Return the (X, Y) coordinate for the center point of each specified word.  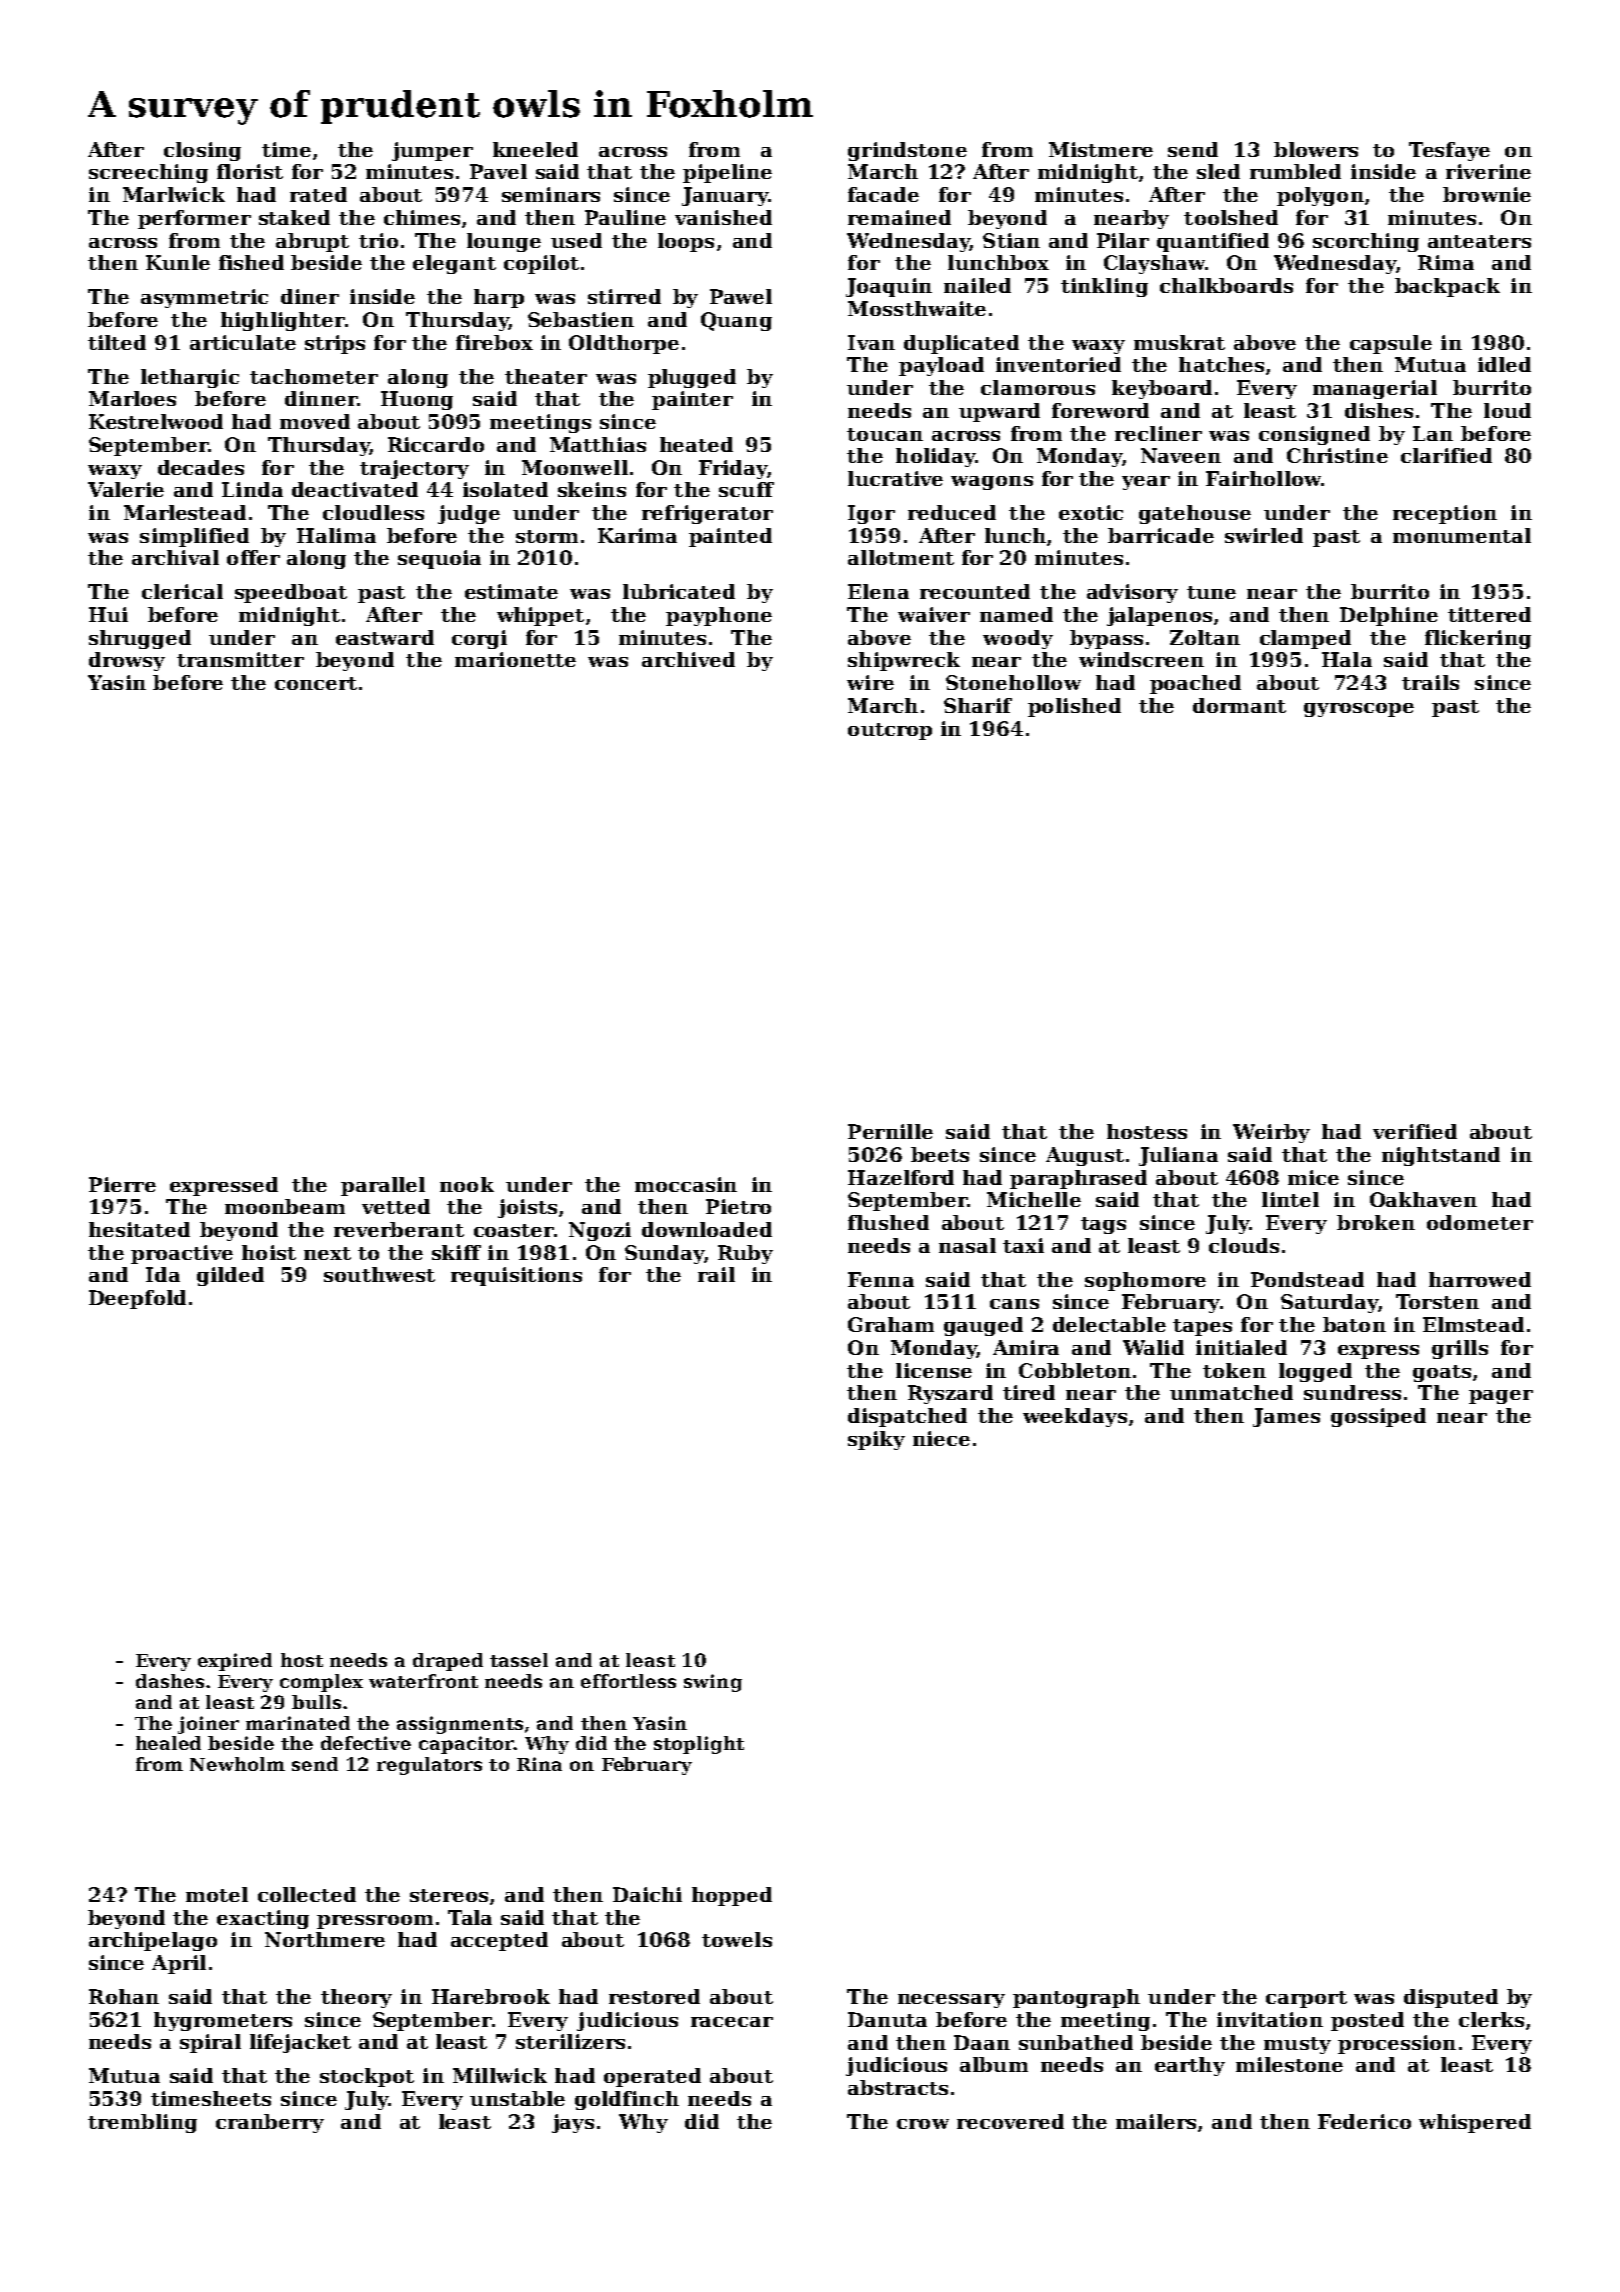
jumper (432, 151)
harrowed (1480, 1279)
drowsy (127, 661)
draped (448, 1662)
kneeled (535, 149)
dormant (1239, 705)
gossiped (1378, 1417)
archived (688, 659)
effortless (628, 1681)
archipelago (153, 1941)
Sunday (664, 1254)
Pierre (122, 1184)
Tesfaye (1449, 151)
